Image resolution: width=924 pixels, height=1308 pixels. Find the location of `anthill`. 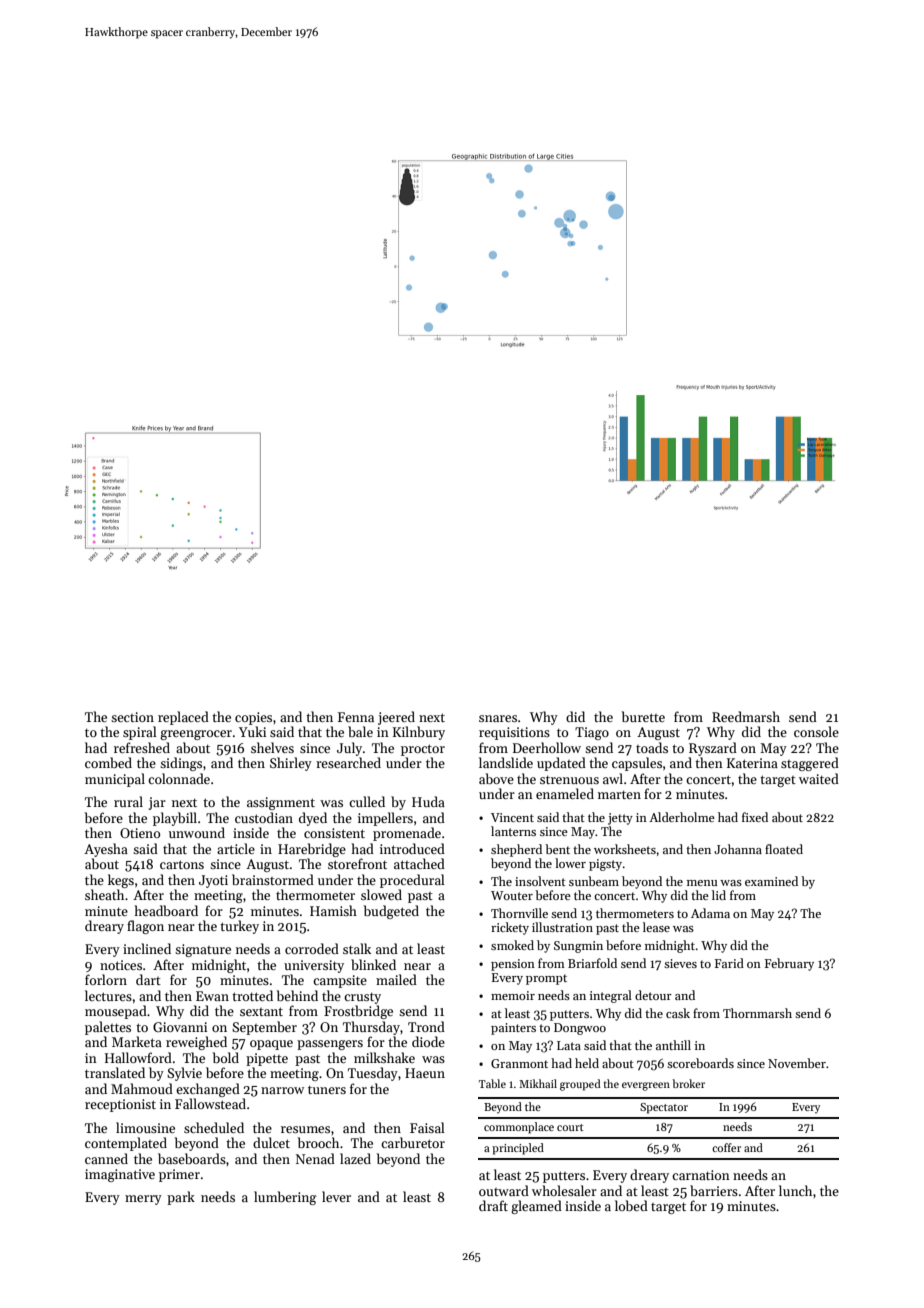

anthill is located at coordinates (673, 1045).
